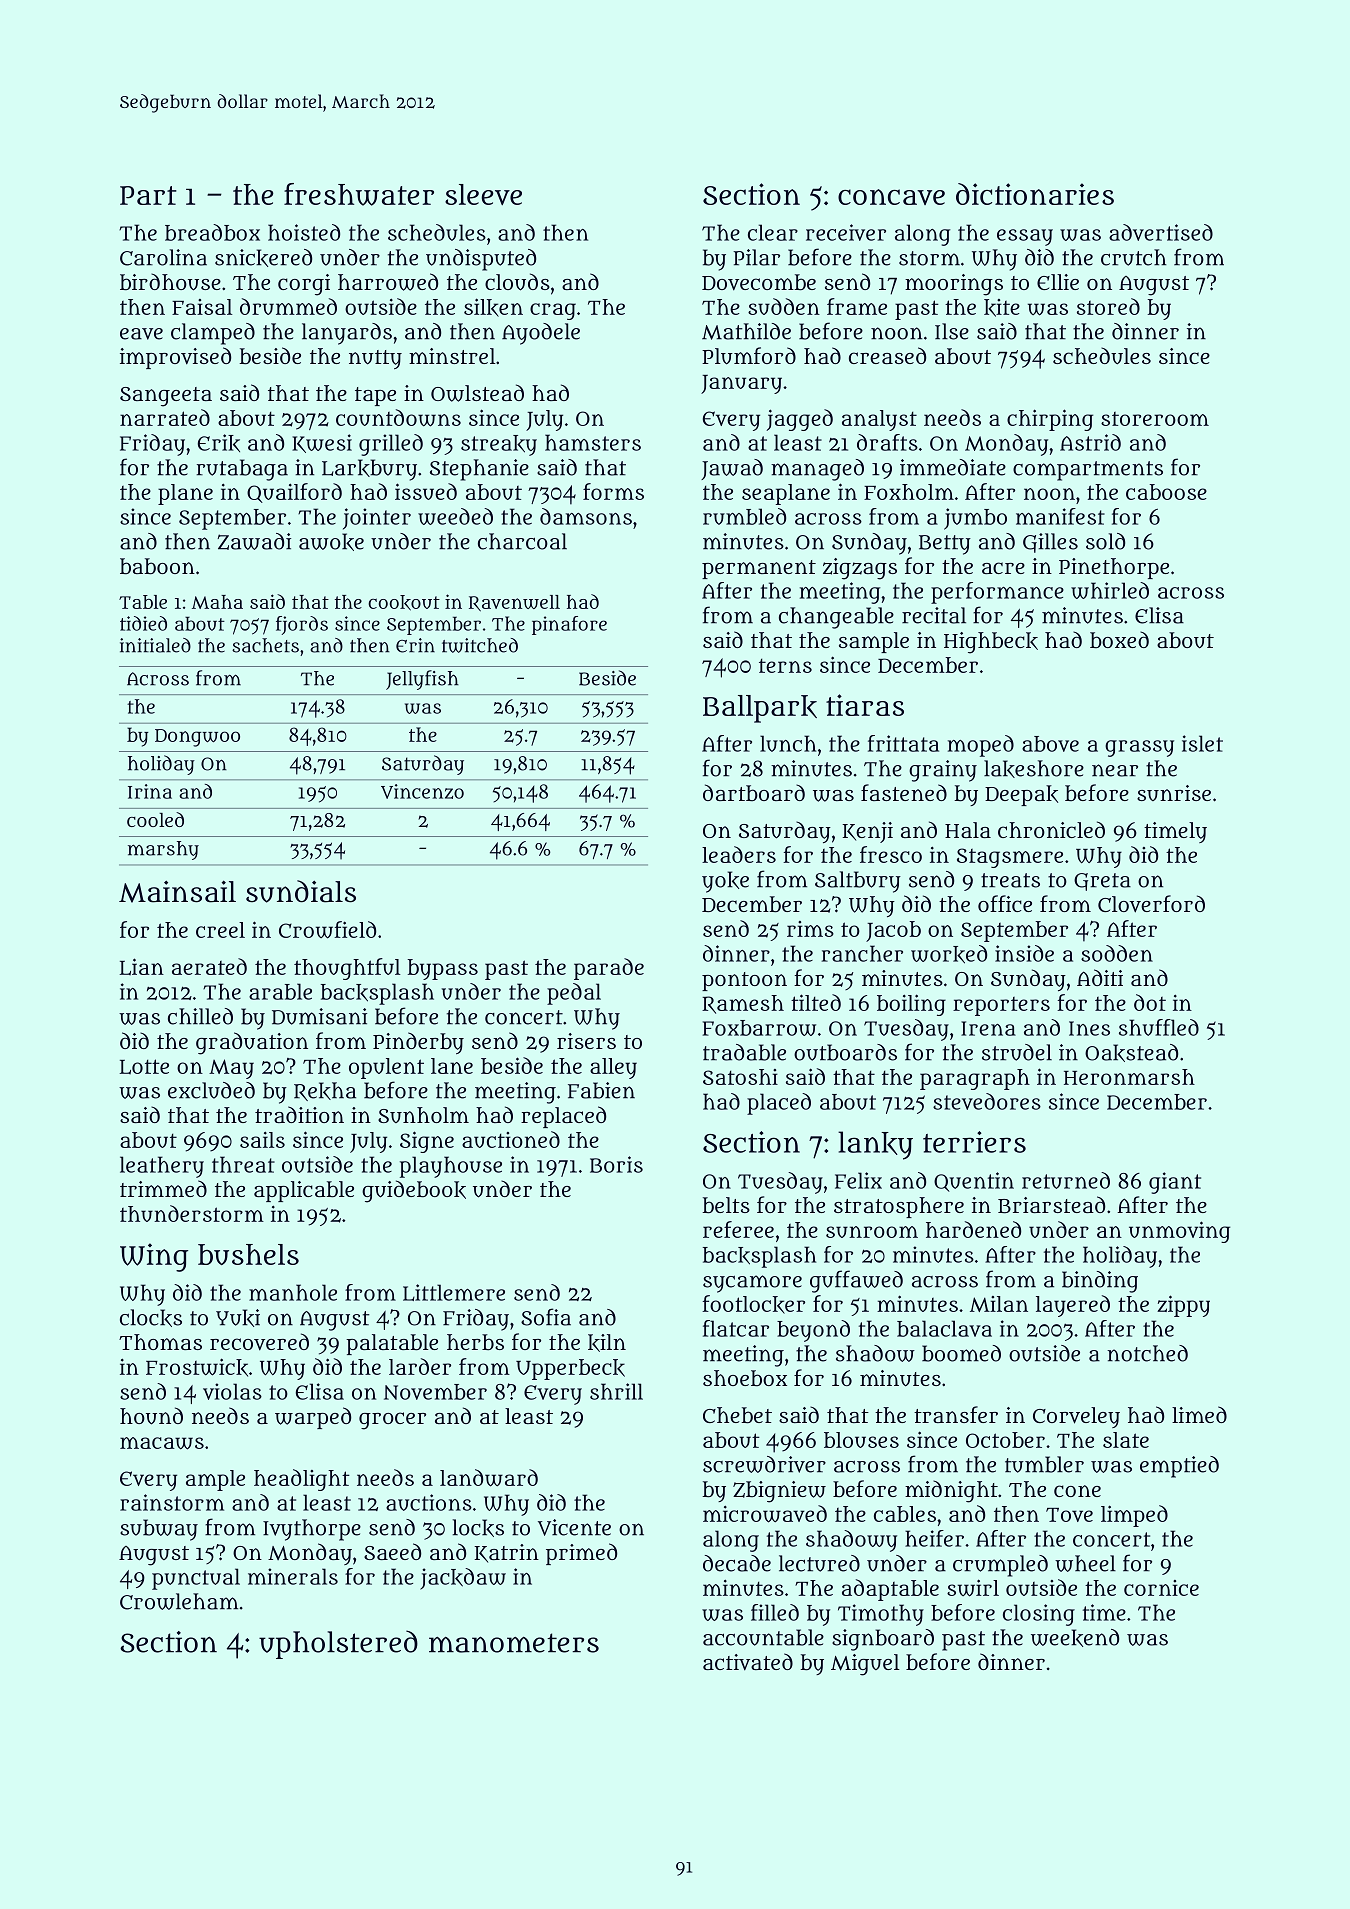 The height and width of the screenshot is (1909, 1350). I want to click on Crowleham, so click(179, 1601).
